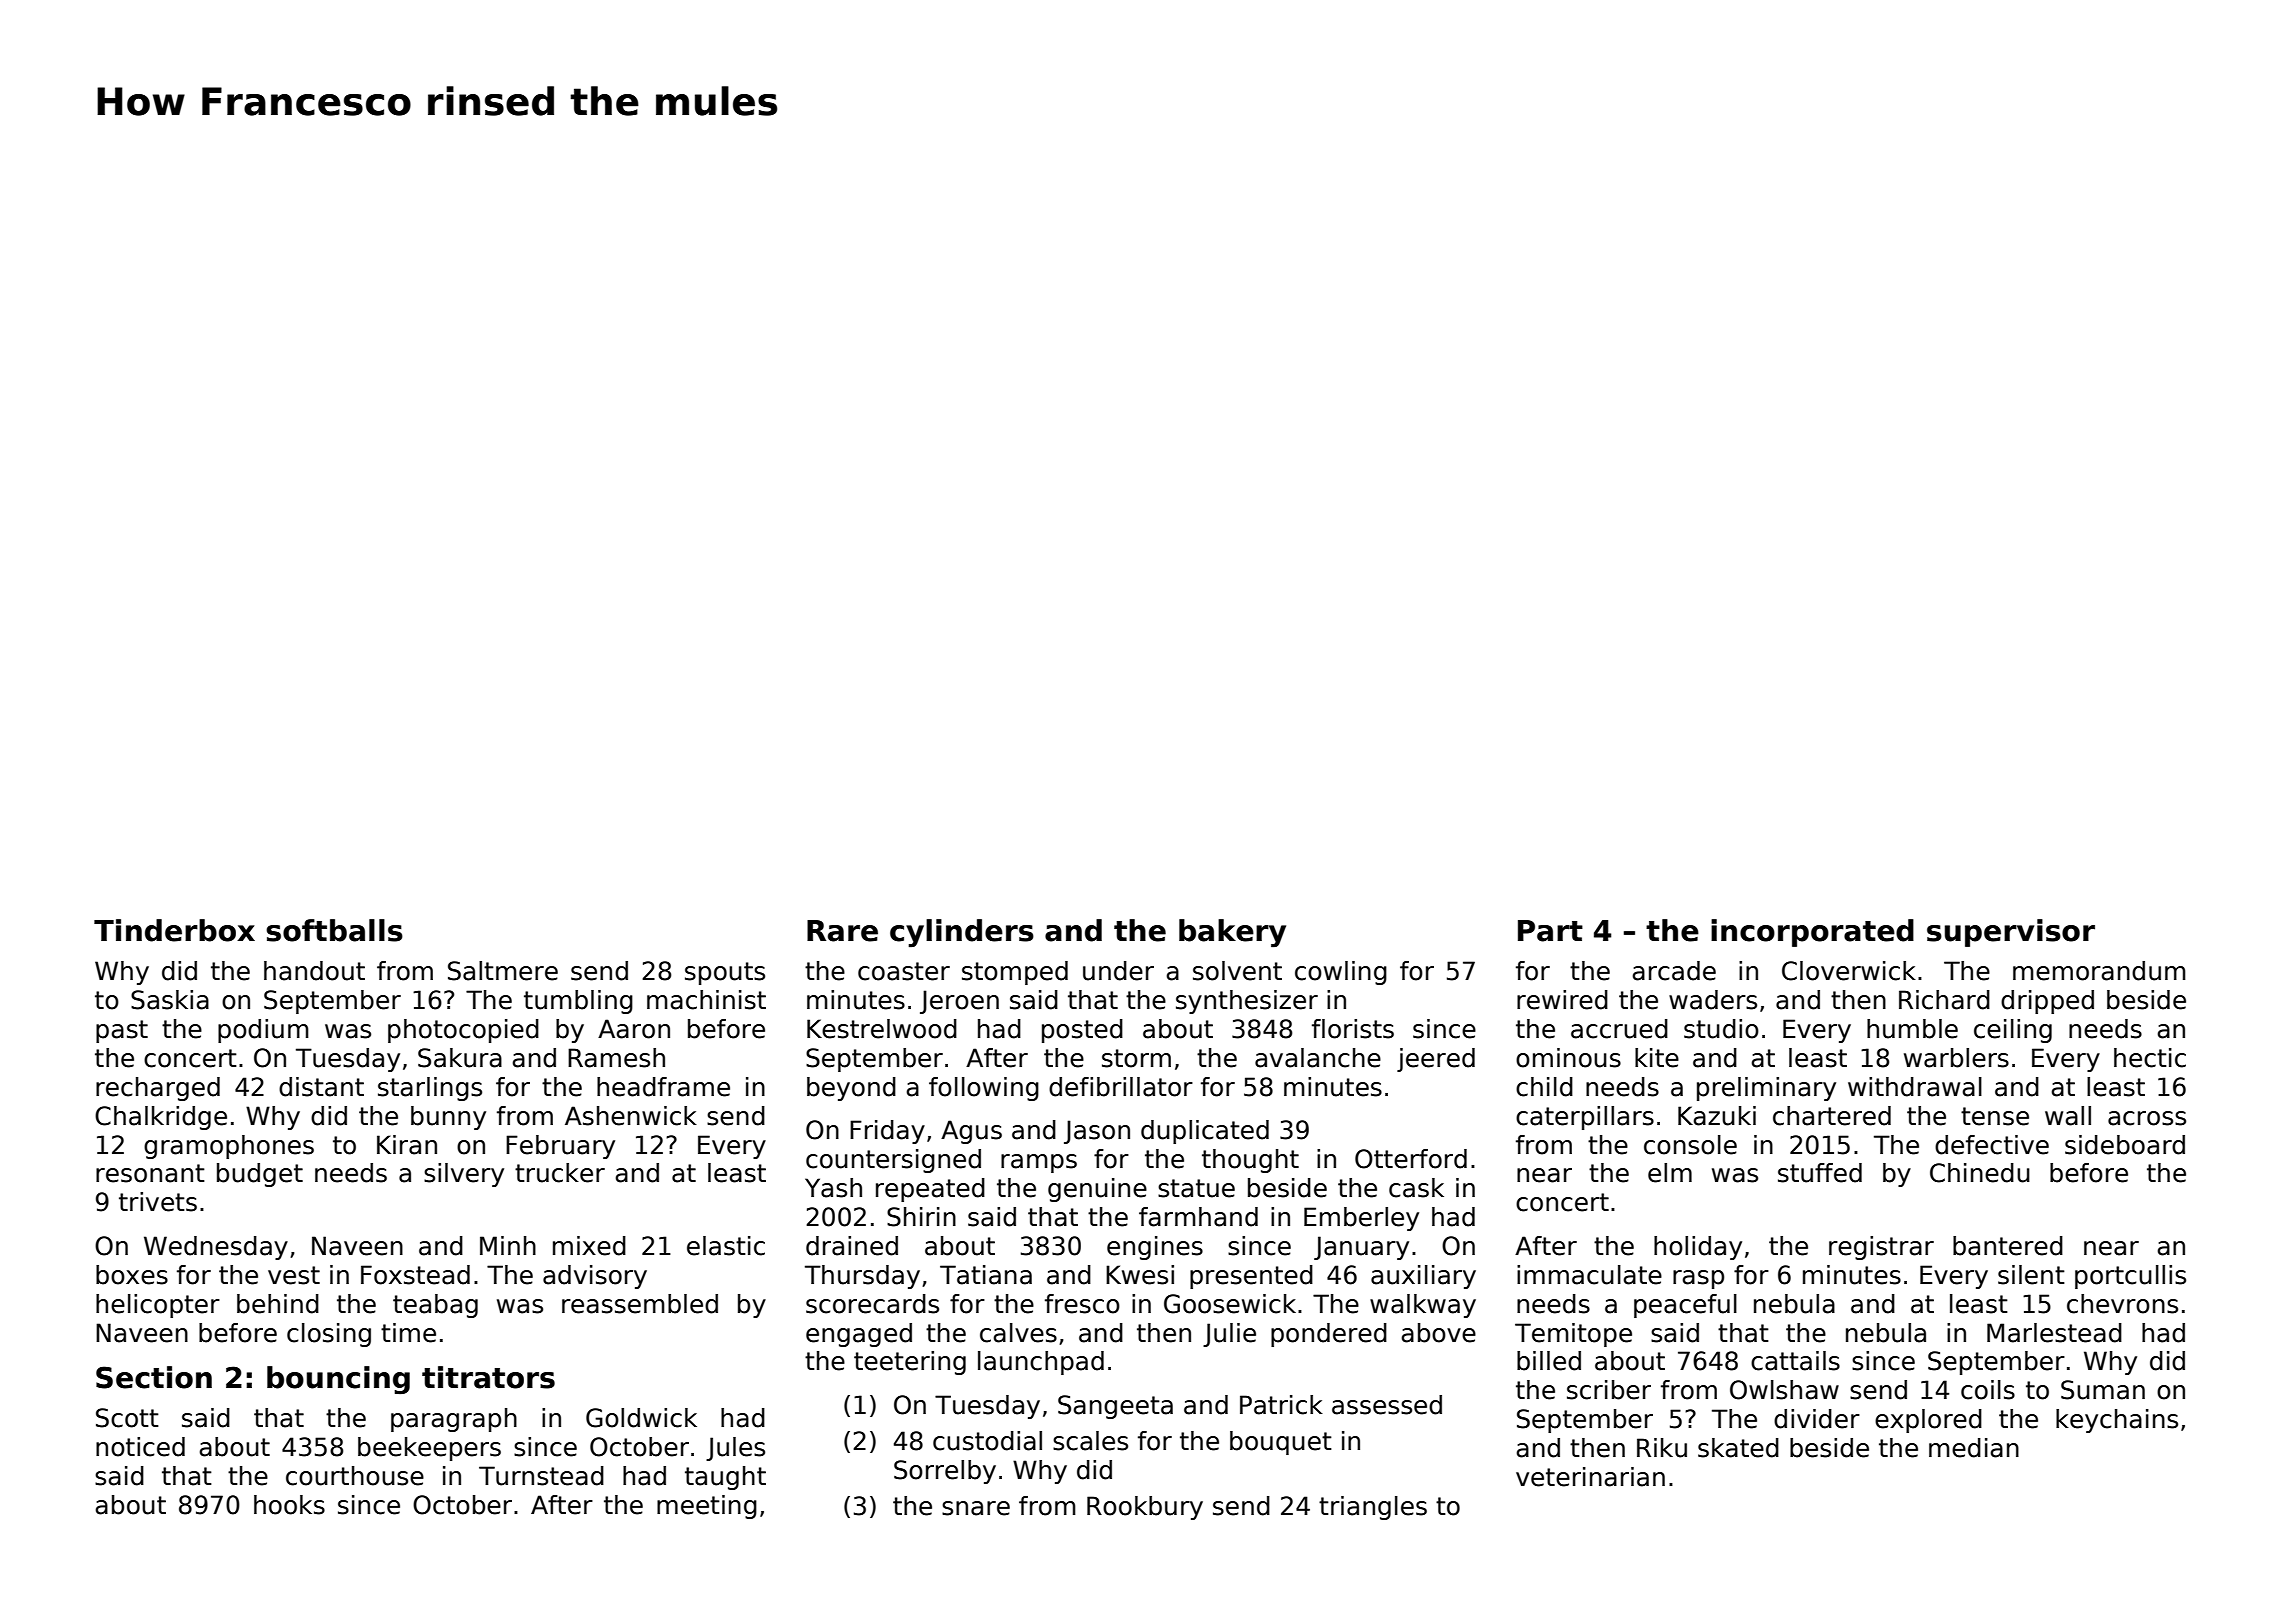 This document has height=1614, width=2282. Describe the element at coordinates (930, 1190) in the document. I see `repeated` at that location.
